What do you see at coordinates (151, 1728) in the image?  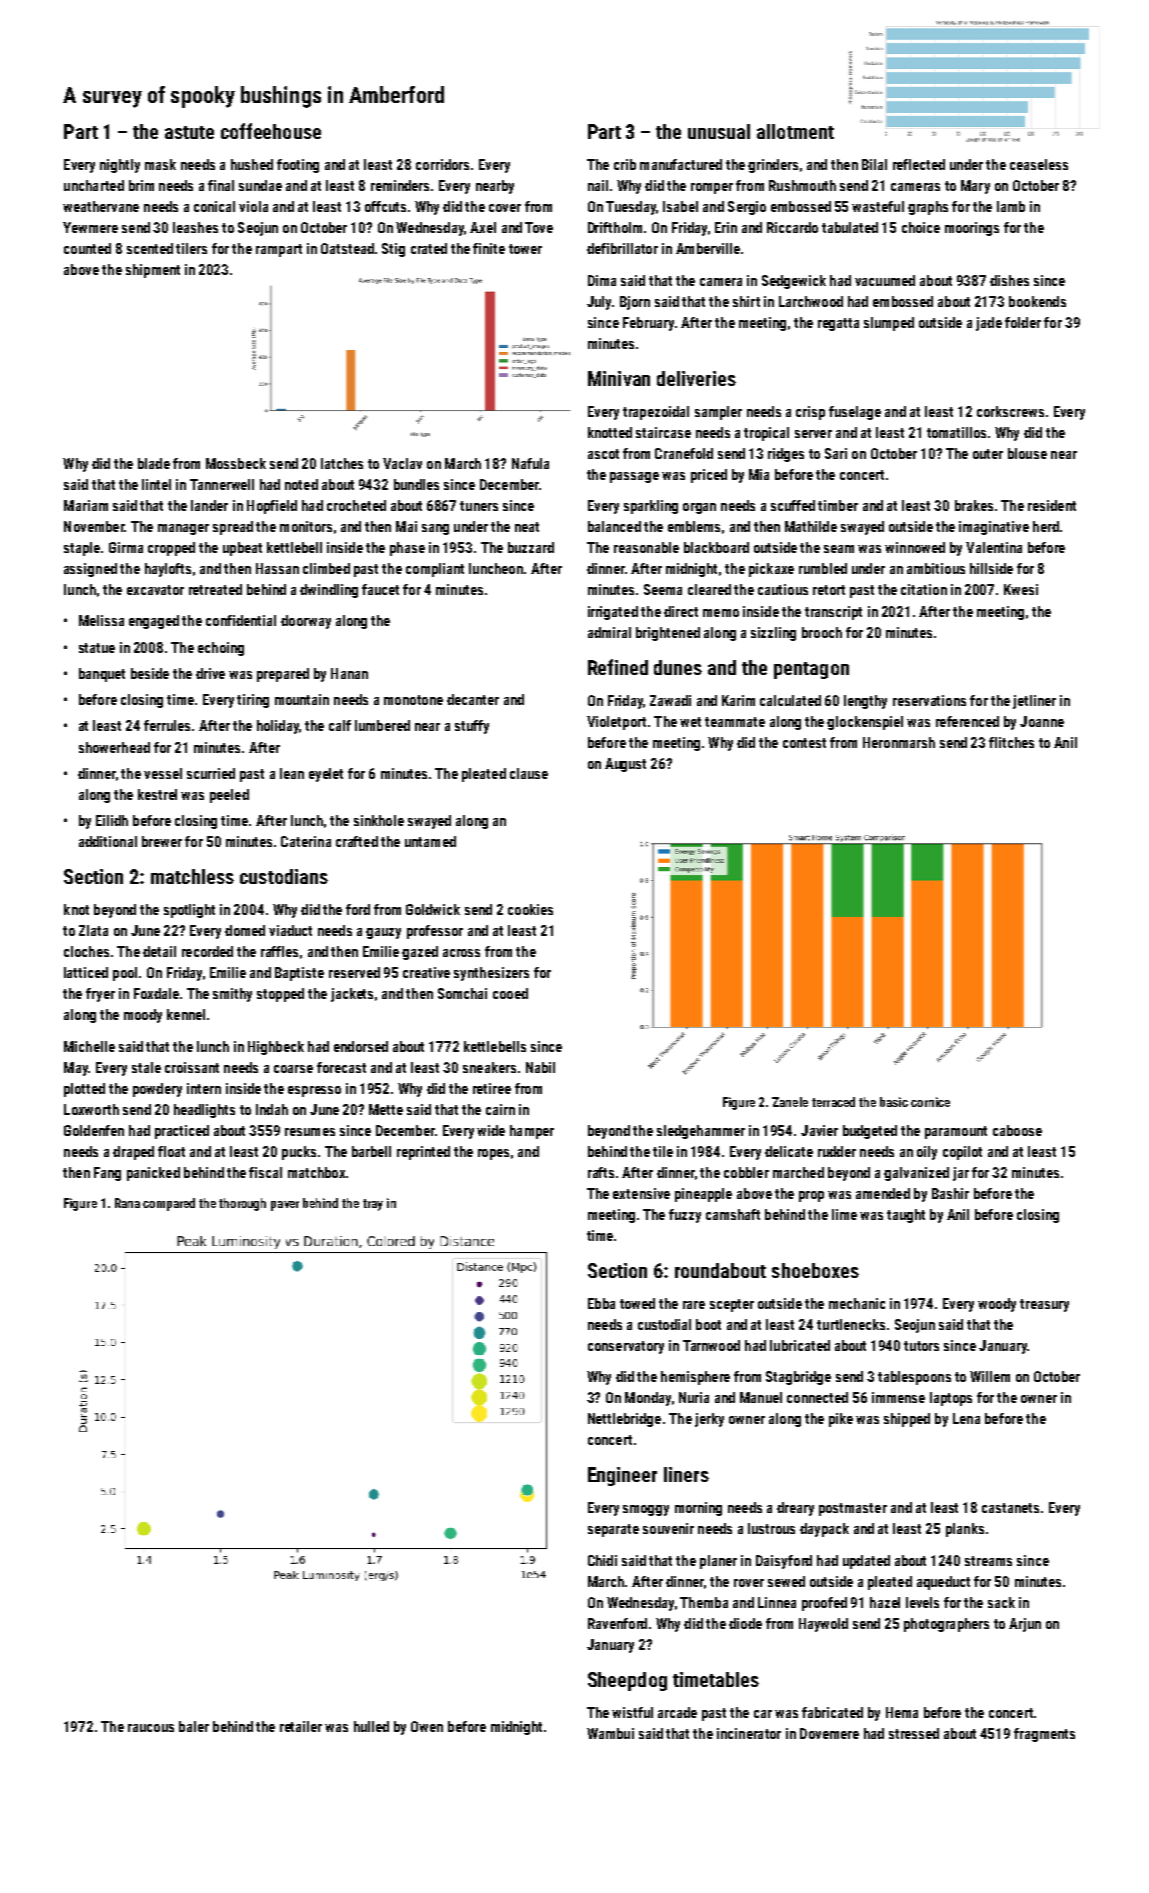 I see `raucous` at bounding box center [151, 1728].
